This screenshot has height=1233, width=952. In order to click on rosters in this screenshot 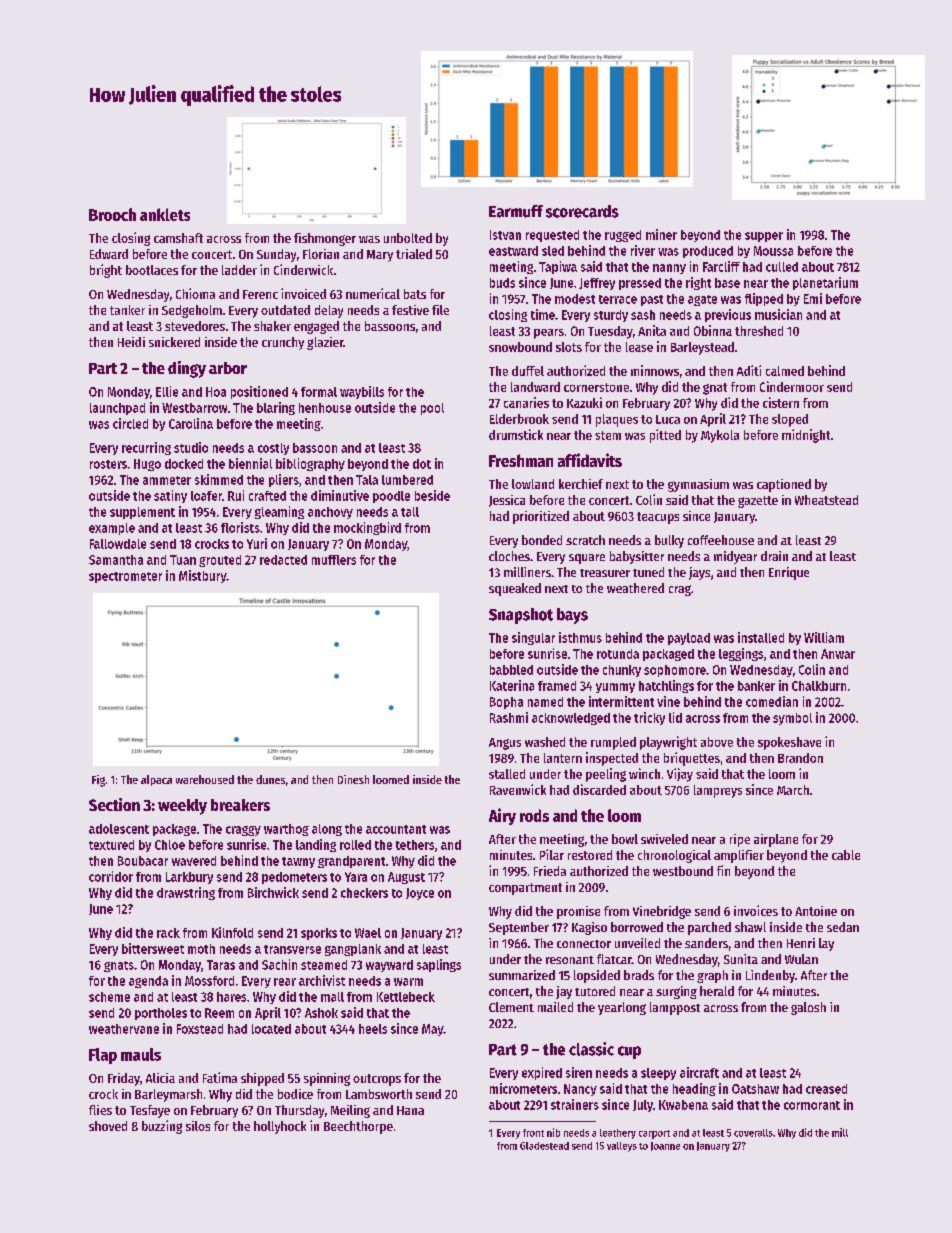, I will do `click(108, 464)`.
